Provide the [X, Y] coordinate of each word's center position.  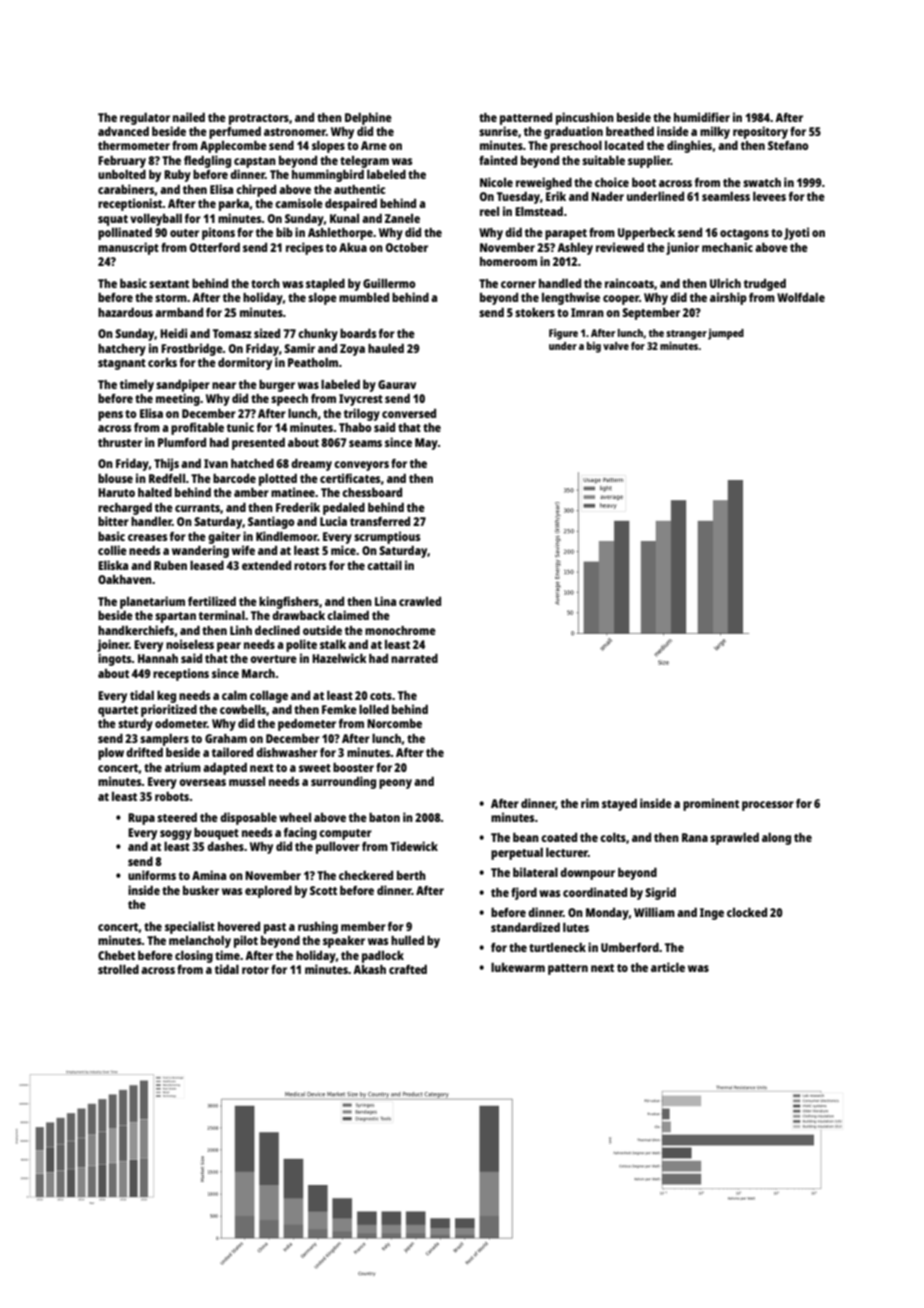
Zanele [402, 218]
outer [184, 233]
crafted [408, 969]
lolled [374, 709]
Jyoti [796, 233]
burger [277, 386]
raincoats [629, 283]
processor [768, 806]
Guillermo [389, 283]
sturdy [135, 725]
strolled [118, 969]
